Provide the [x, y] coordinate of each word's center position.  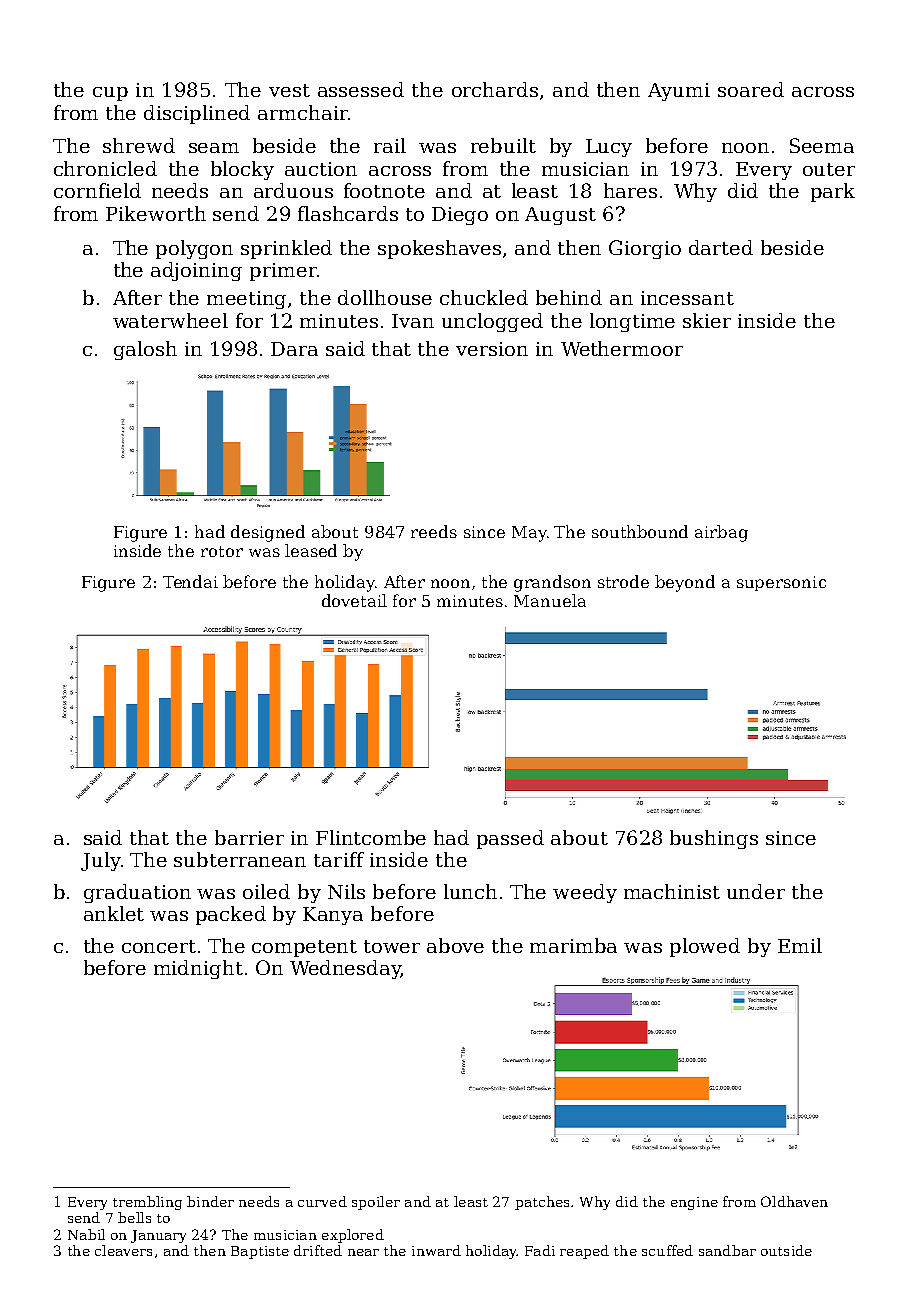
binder [210, 1201]
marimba [573, 945]
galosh [145, 350]
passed [510, 839]
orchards [495, 89]
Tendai [190, 581]
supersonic [781, 583]
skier [707, 320]
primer [283, 272]
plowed [705, 947]
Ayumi [679, 92]
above [455, 945]
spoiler [376, 1203]
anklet [114, 913]
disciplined [197, 114]
